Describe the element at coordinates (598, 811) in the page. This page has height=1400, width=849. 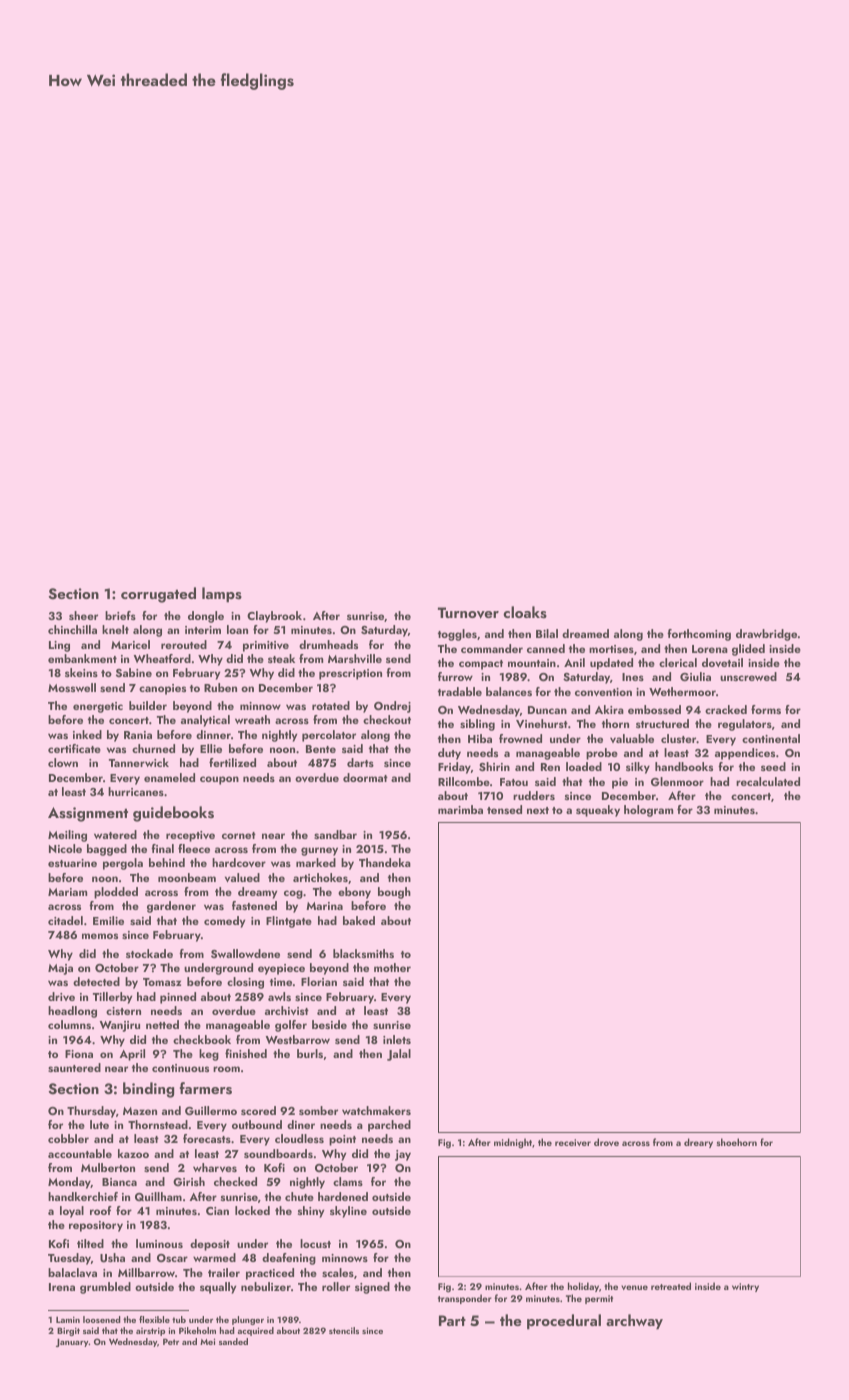
I see `squeaky` at that location.
